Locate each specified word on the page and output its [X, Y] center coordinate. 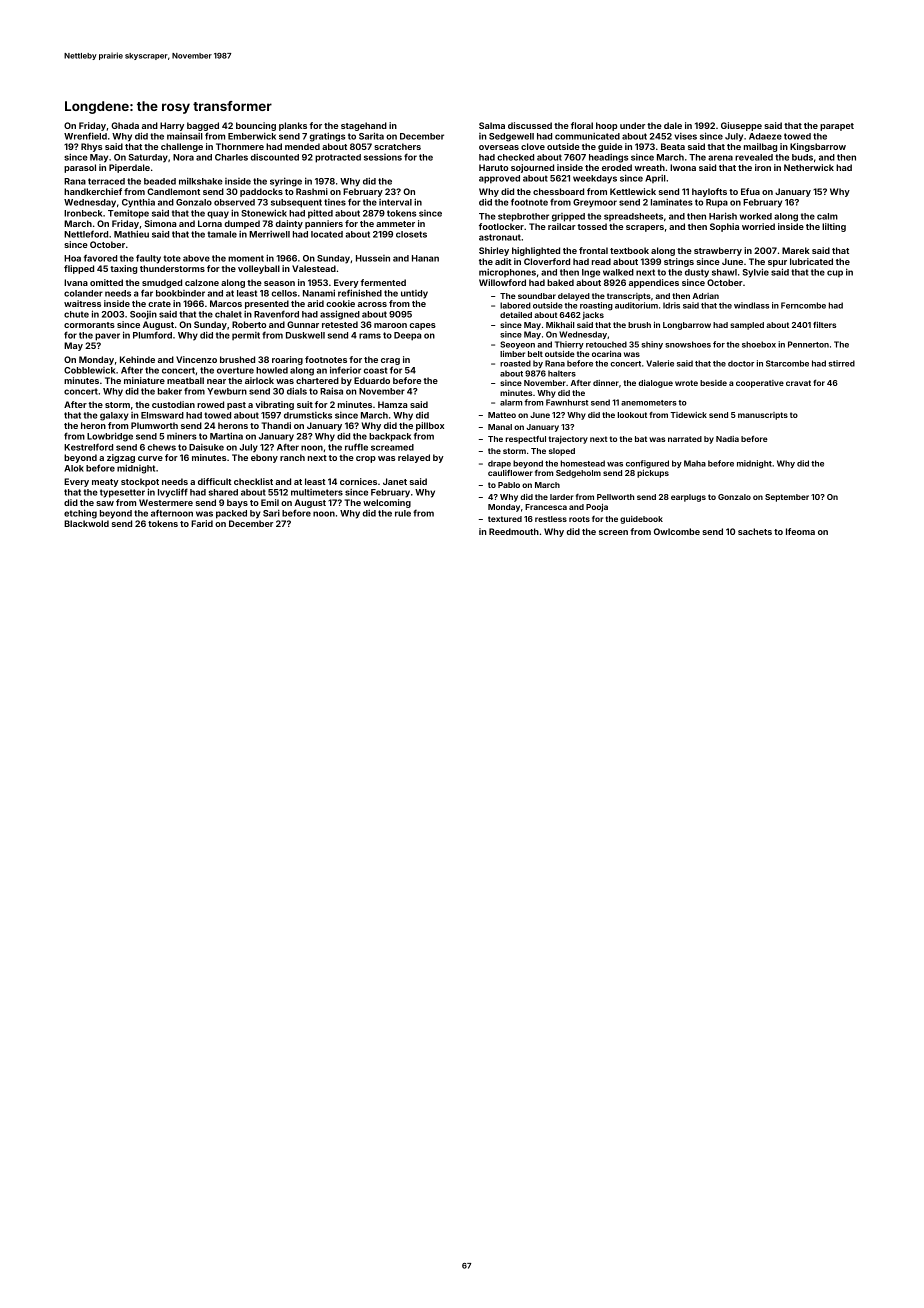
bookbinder [180, 293]
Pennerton [808, 344]
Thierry [569, 345]
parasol [80, 168]
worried [758, 226]
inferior [345, 370]
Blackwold [86, 523]
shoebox [759, 344]
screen [613, 532]
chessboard [558, 191]
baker [170, 391]
